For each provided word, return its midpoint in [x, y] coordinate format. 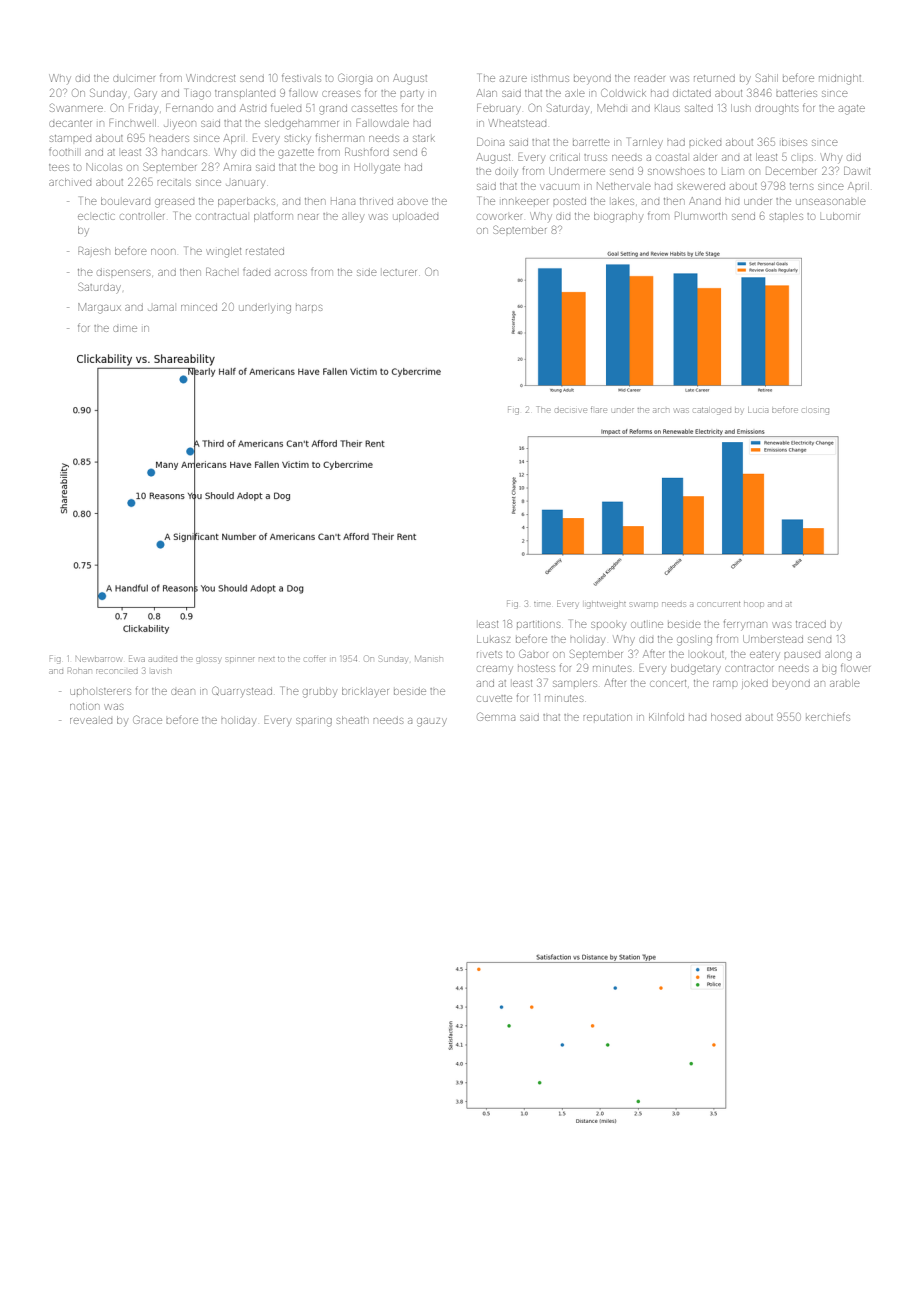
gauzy [432, 722]
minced [199, 308]
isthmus [551, 78]
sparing [314, 722]
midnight [840, 79]
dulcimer [134, 79]
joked [755, 684]
